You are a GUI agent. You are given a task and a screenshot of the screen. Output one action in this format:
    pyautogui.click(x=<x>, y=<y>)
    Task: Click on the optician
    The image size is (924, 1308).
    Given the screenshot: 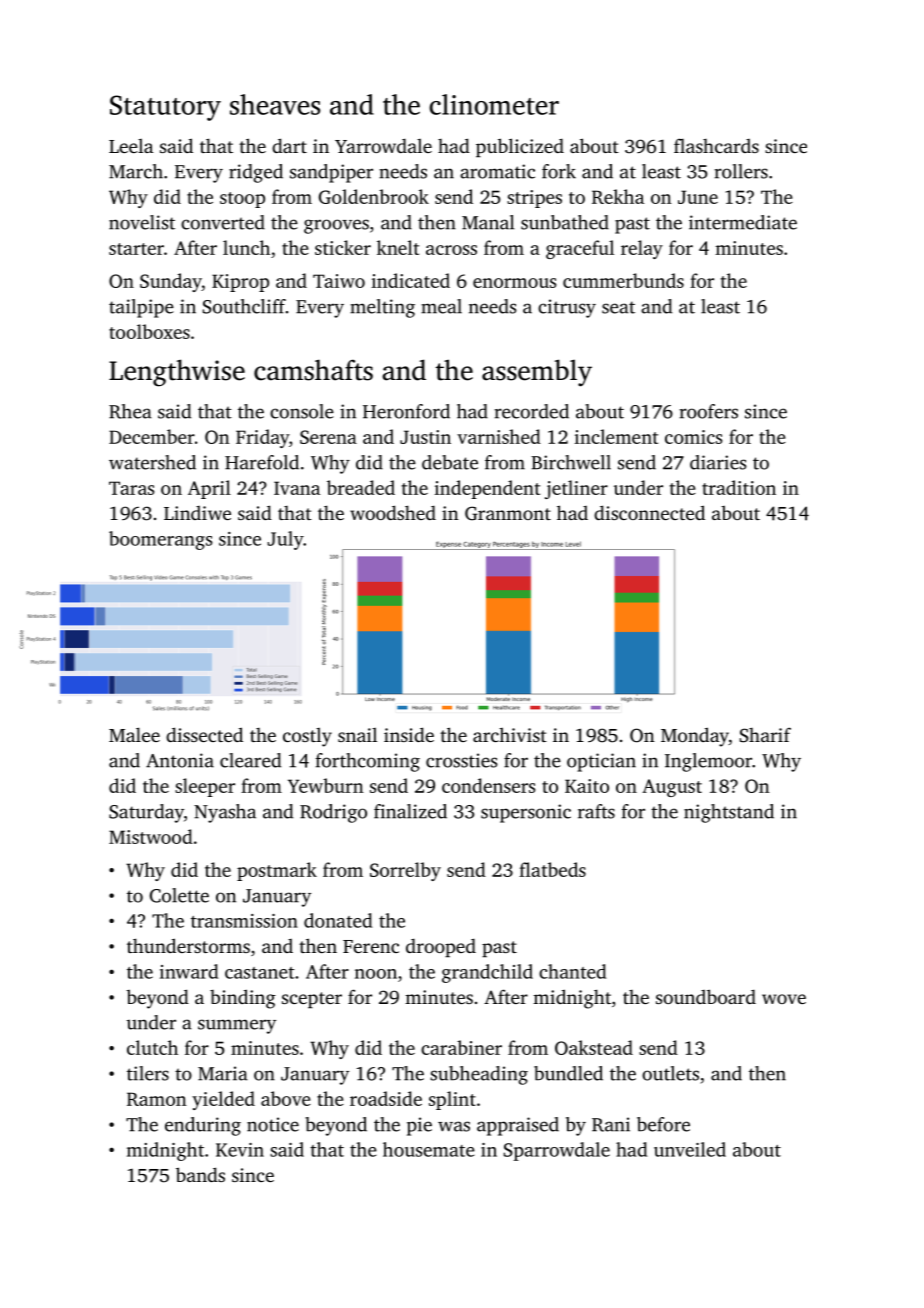 What is the action you would take?
    pyautogui.click(x=601, y=762)
